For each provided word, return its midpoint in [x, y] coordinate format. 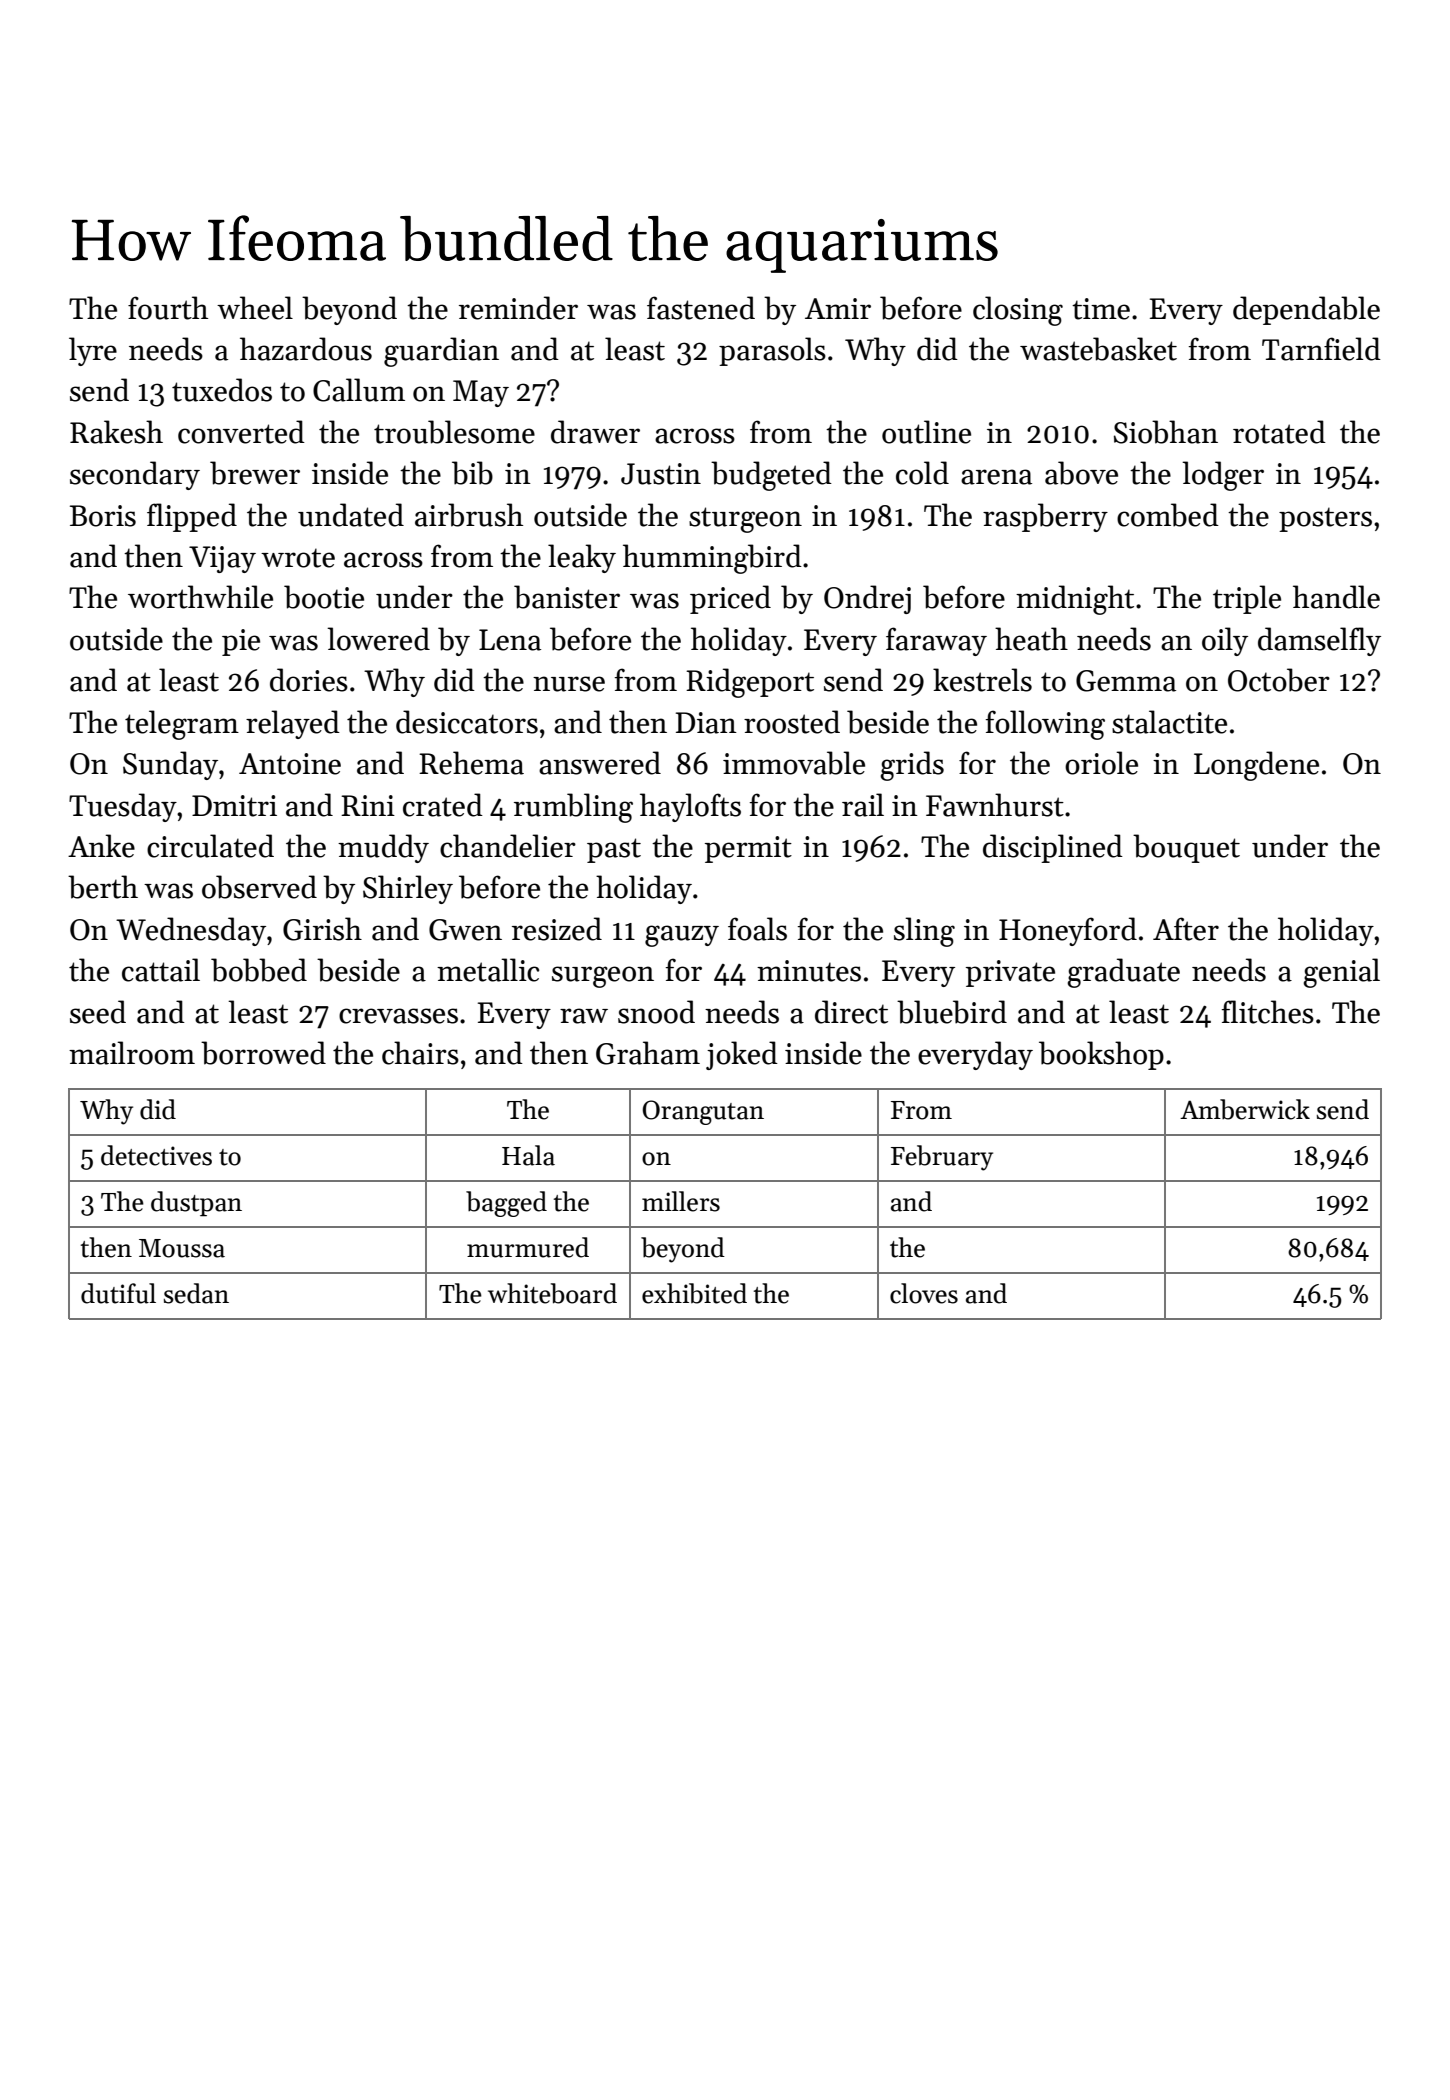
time [1101, 309]
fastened [701, 308]
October [1279, 680]
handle [1336, 597]
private [1010, 973]
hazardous [306, 349]
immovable [794, 763]
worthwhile [200, 597]
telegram [182, 725]
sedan [196, 1293]
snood [656, 1012]
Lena [510, 640]
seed [98, 1012]
